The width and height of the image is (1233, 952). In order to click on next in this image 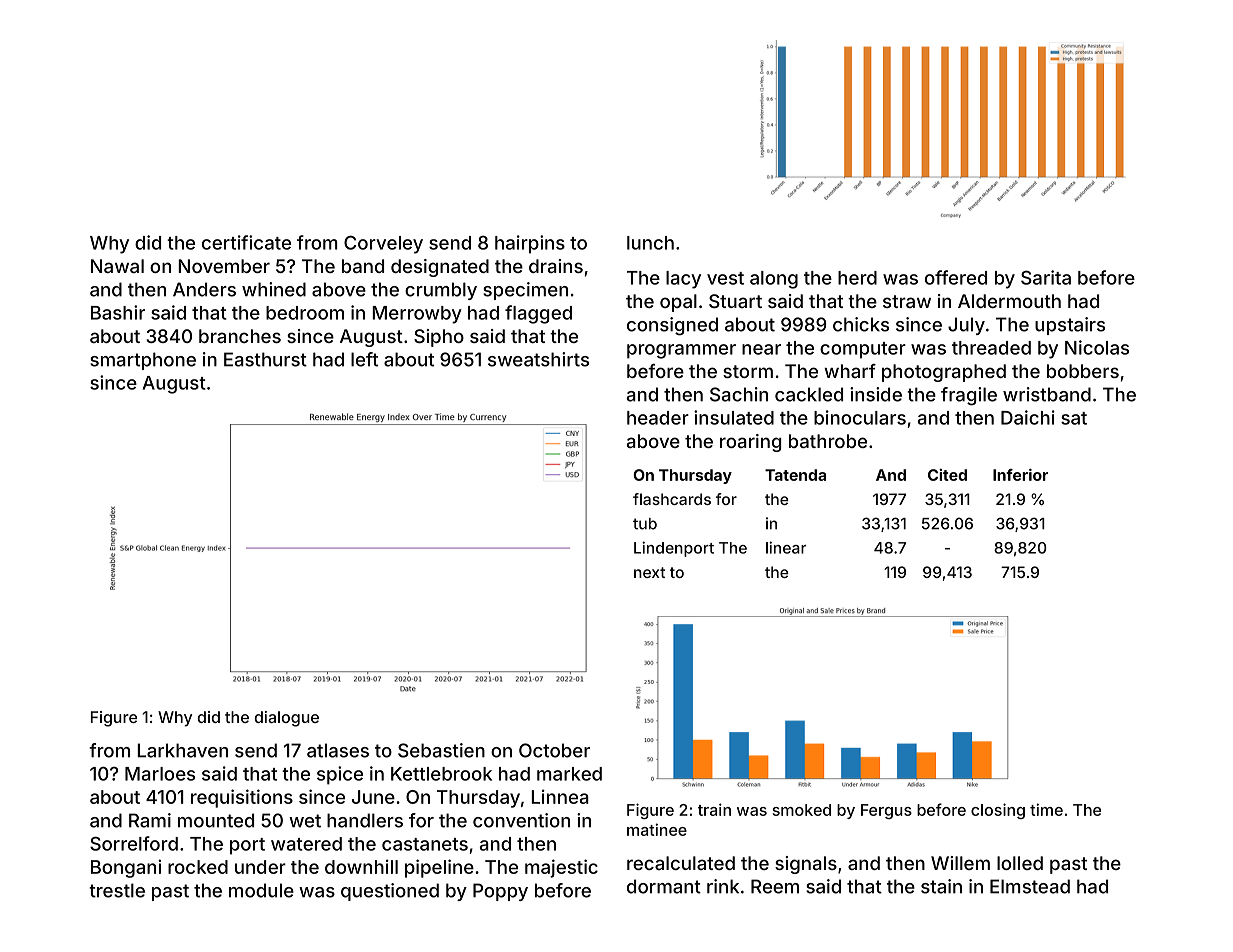, I will do `click(649, 572)`.
